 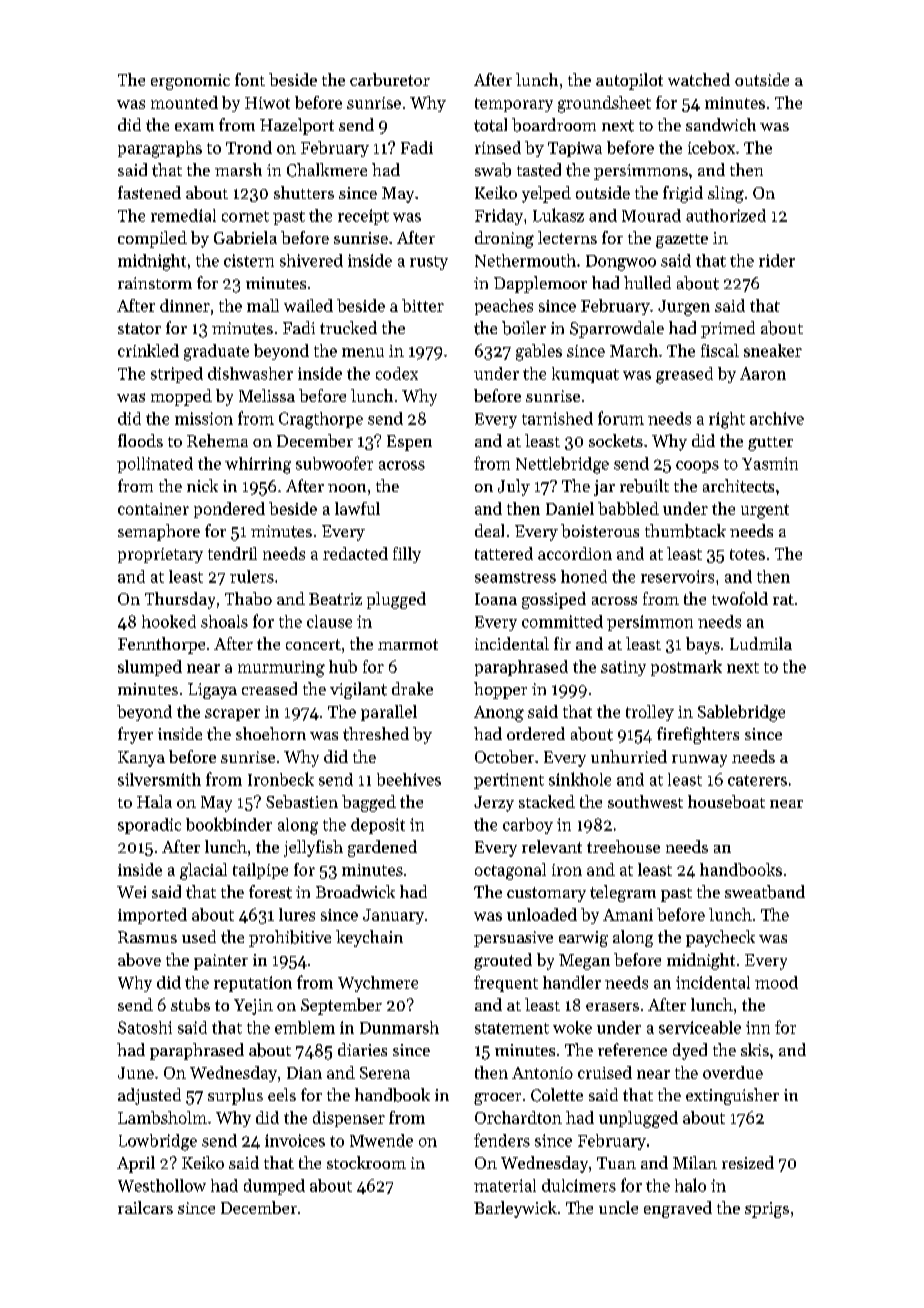 I want to click on Chalkmere, so click(x=327, y=170).
